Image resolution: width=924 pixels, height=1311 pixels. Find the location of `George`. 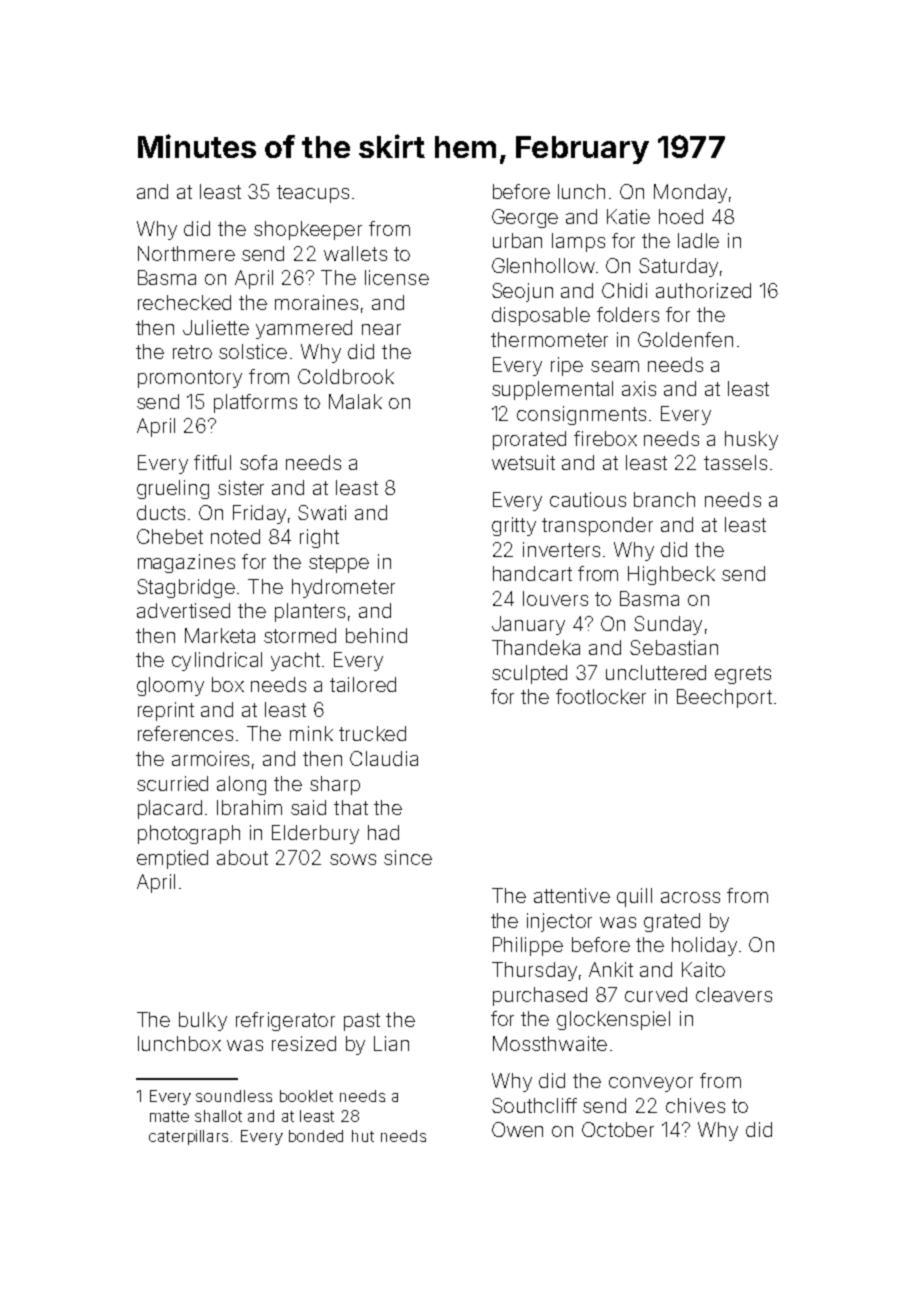

George is located at coordinates (525, 218).
